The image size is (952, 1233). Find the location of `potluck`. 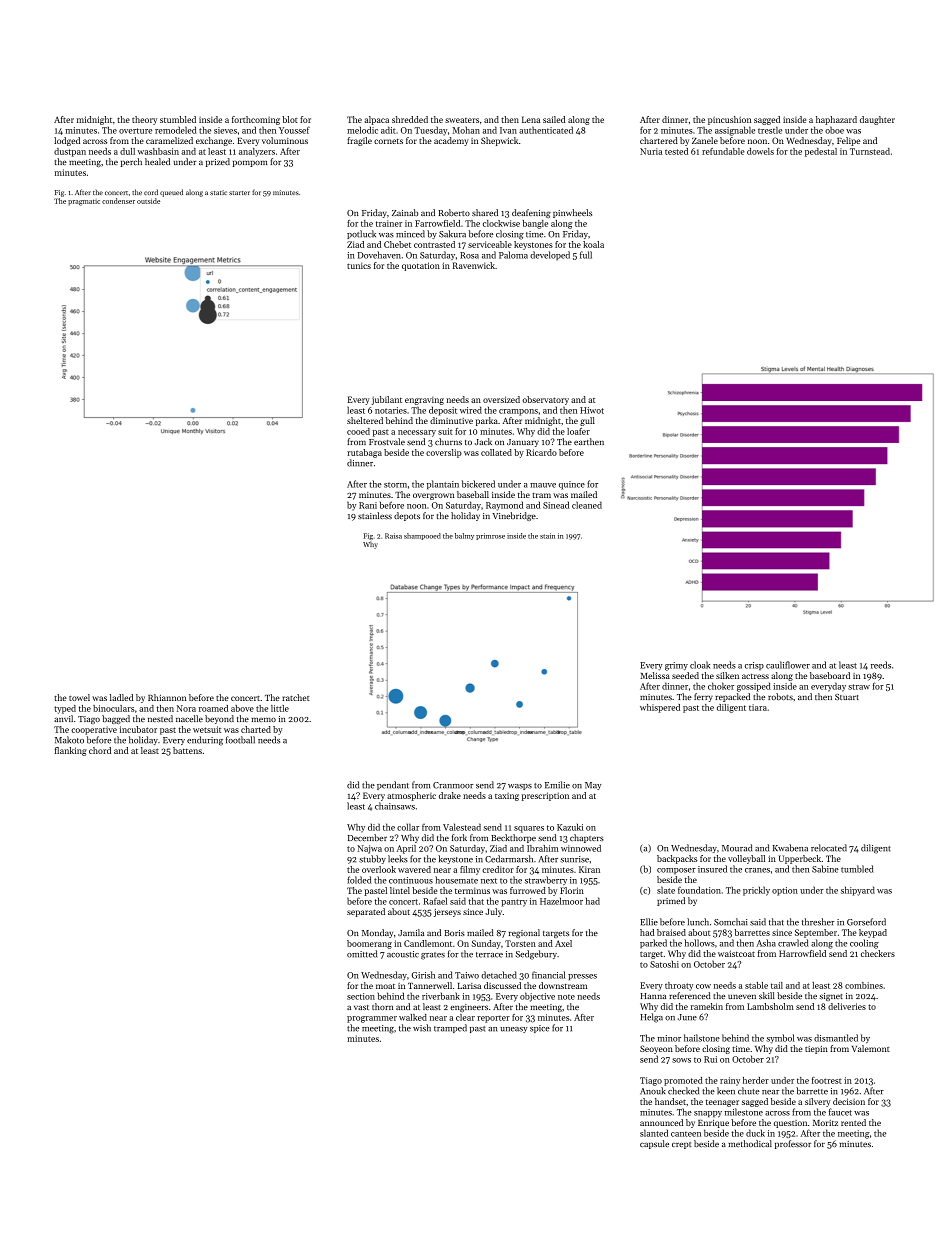

potluck is located at coordinates (361, 234).
